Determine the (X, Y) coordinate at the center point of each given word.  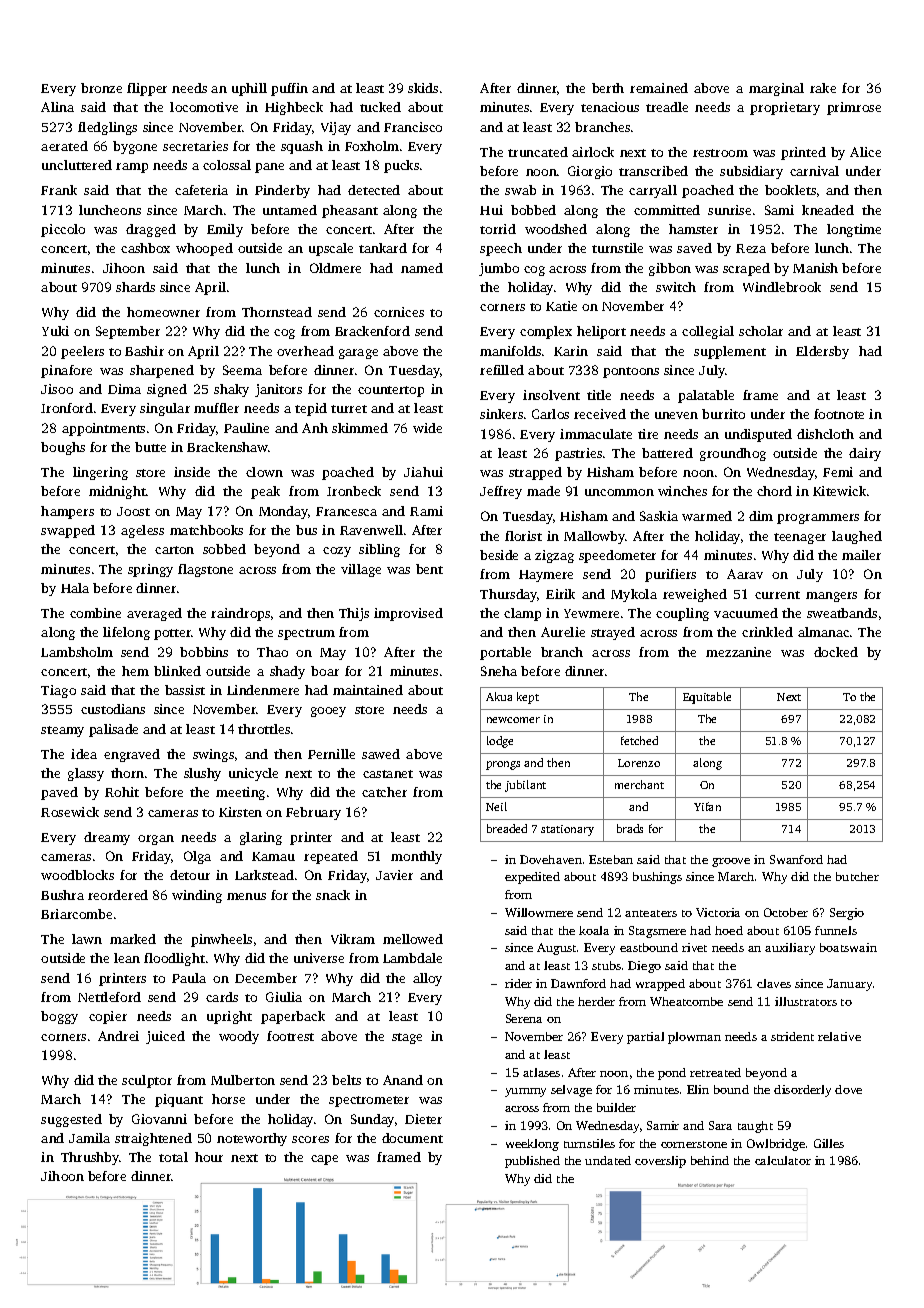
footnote (839, 414)
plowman (694, 1038)
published (532, 1162)
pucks (401, 166)
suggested (71, 1120)
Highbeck (294, 108)
